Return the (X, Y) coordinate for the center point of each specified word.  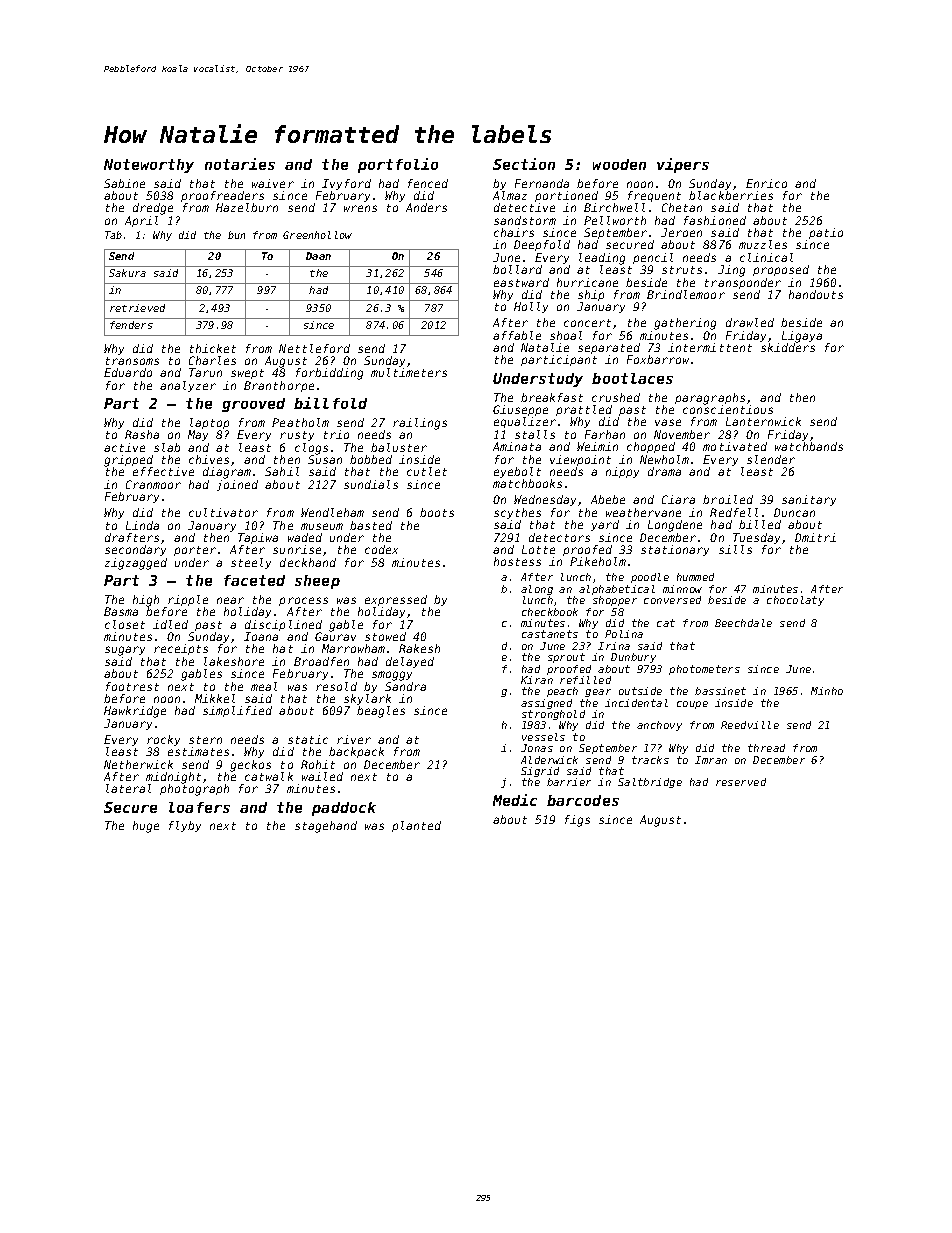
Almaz (510, 195)
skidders (788, 347)
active (124, 447)
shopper (615, 601)
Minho (827, 691)
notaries (240, 164)
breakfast (552, 397)
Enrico (766, 183)
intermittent (710, 347)
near (230, 600)
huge (146, 827)
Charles (212, 360)
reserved (741, 782)
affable (517, 335)
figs (577, 821)
